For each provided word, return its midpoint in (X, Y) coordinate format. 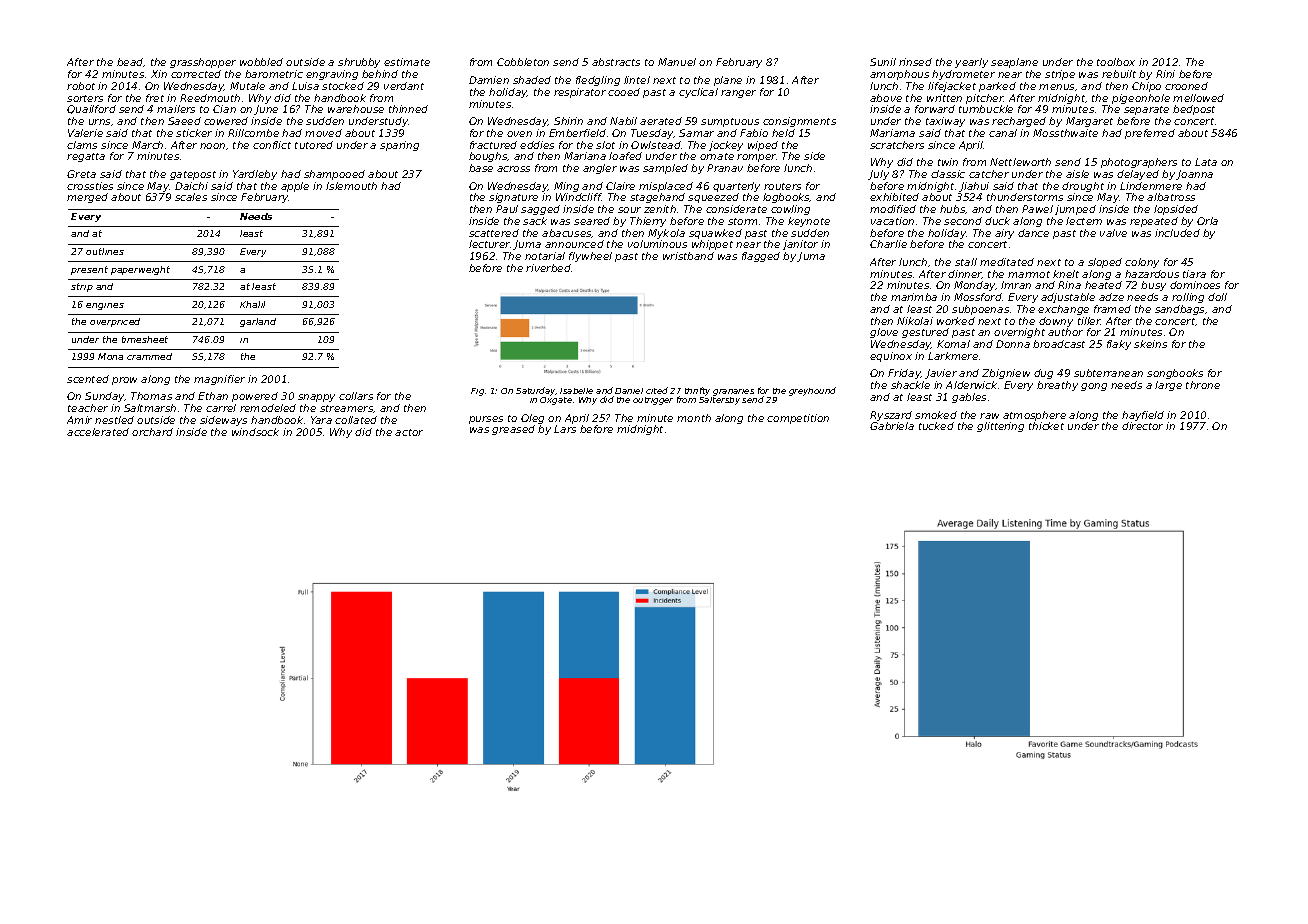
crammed (149, 356)
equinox (891, 357)
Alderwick (971, 385)
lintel (637, 80)
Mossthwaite (1065, 133)
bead (130, 62)
